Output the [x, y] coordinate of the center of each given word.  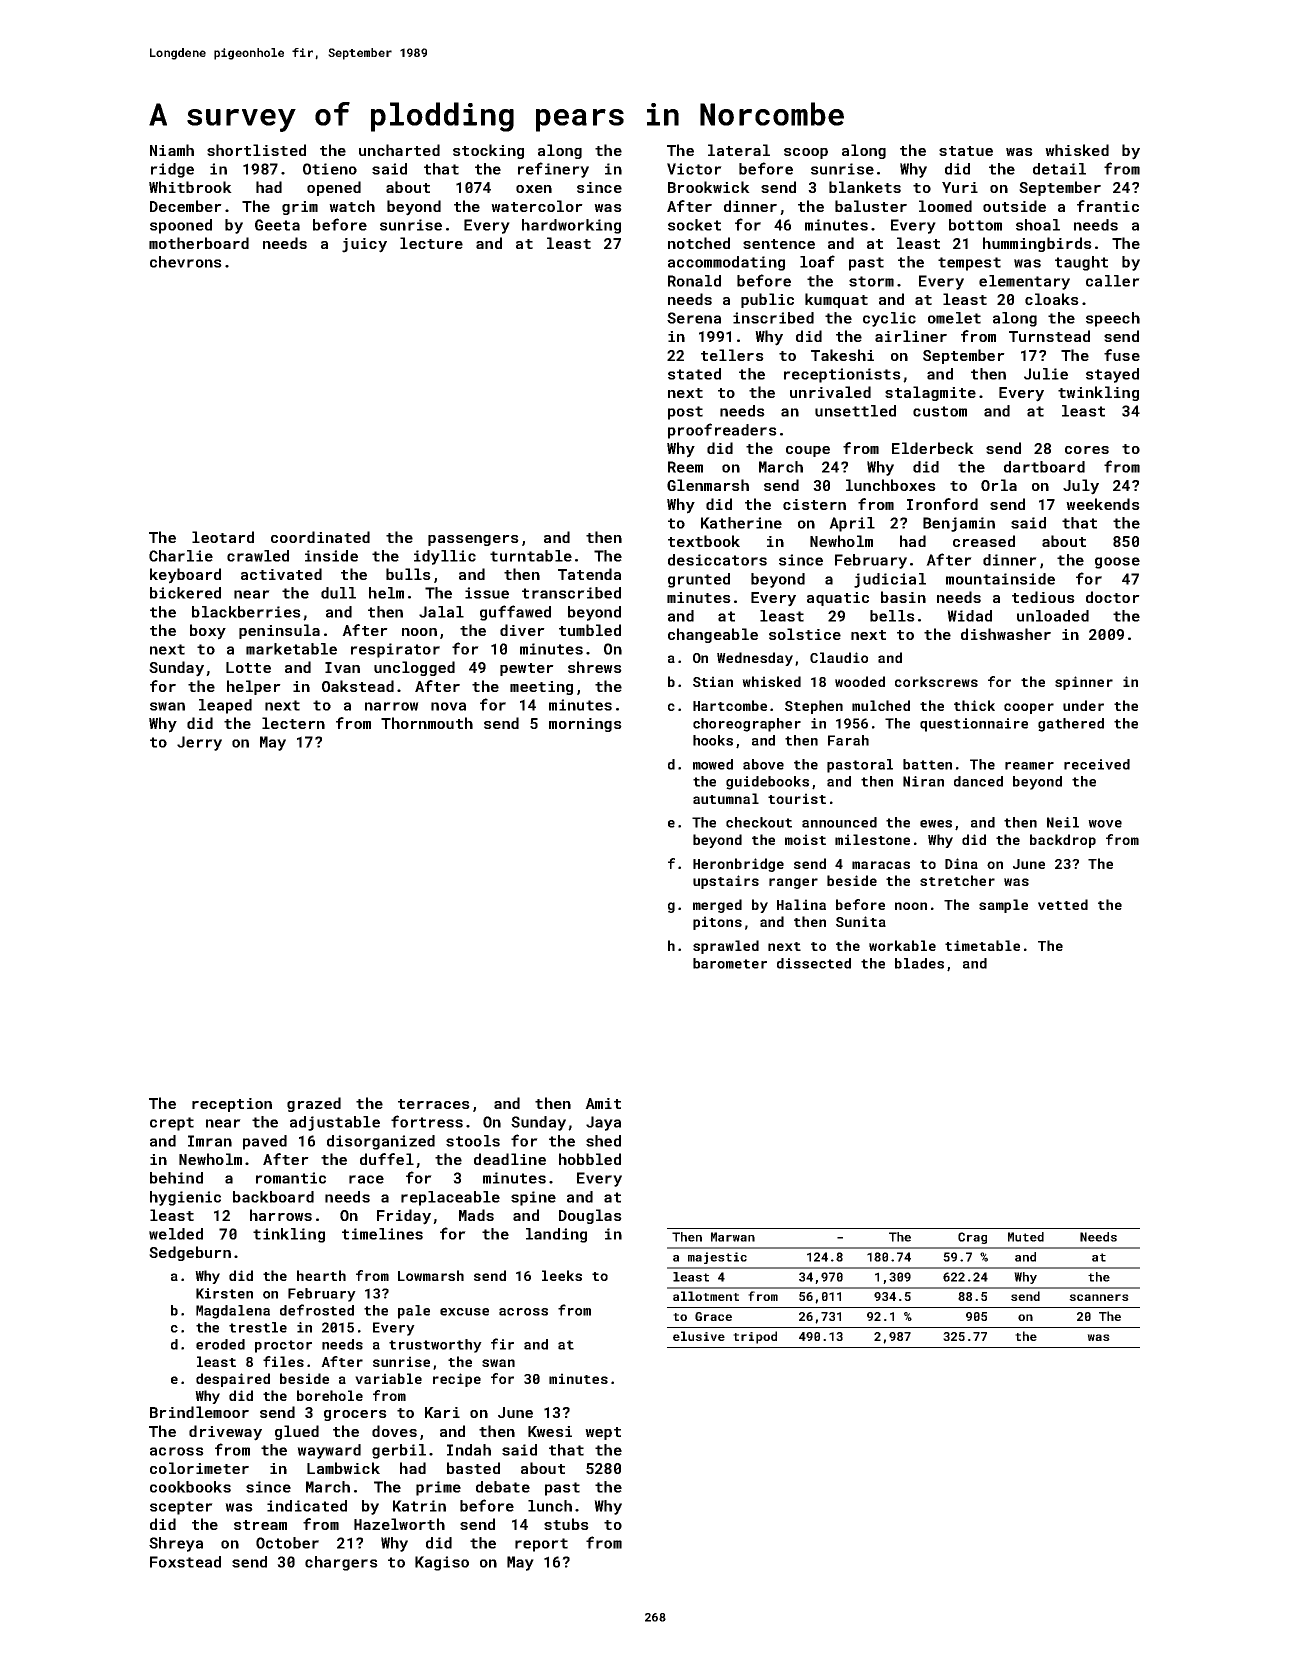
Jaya [603, 1123]
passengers [473, 540]
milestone [872, 839]
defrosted [317, 1310]
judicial [890, 580]
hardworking [571, 226]
